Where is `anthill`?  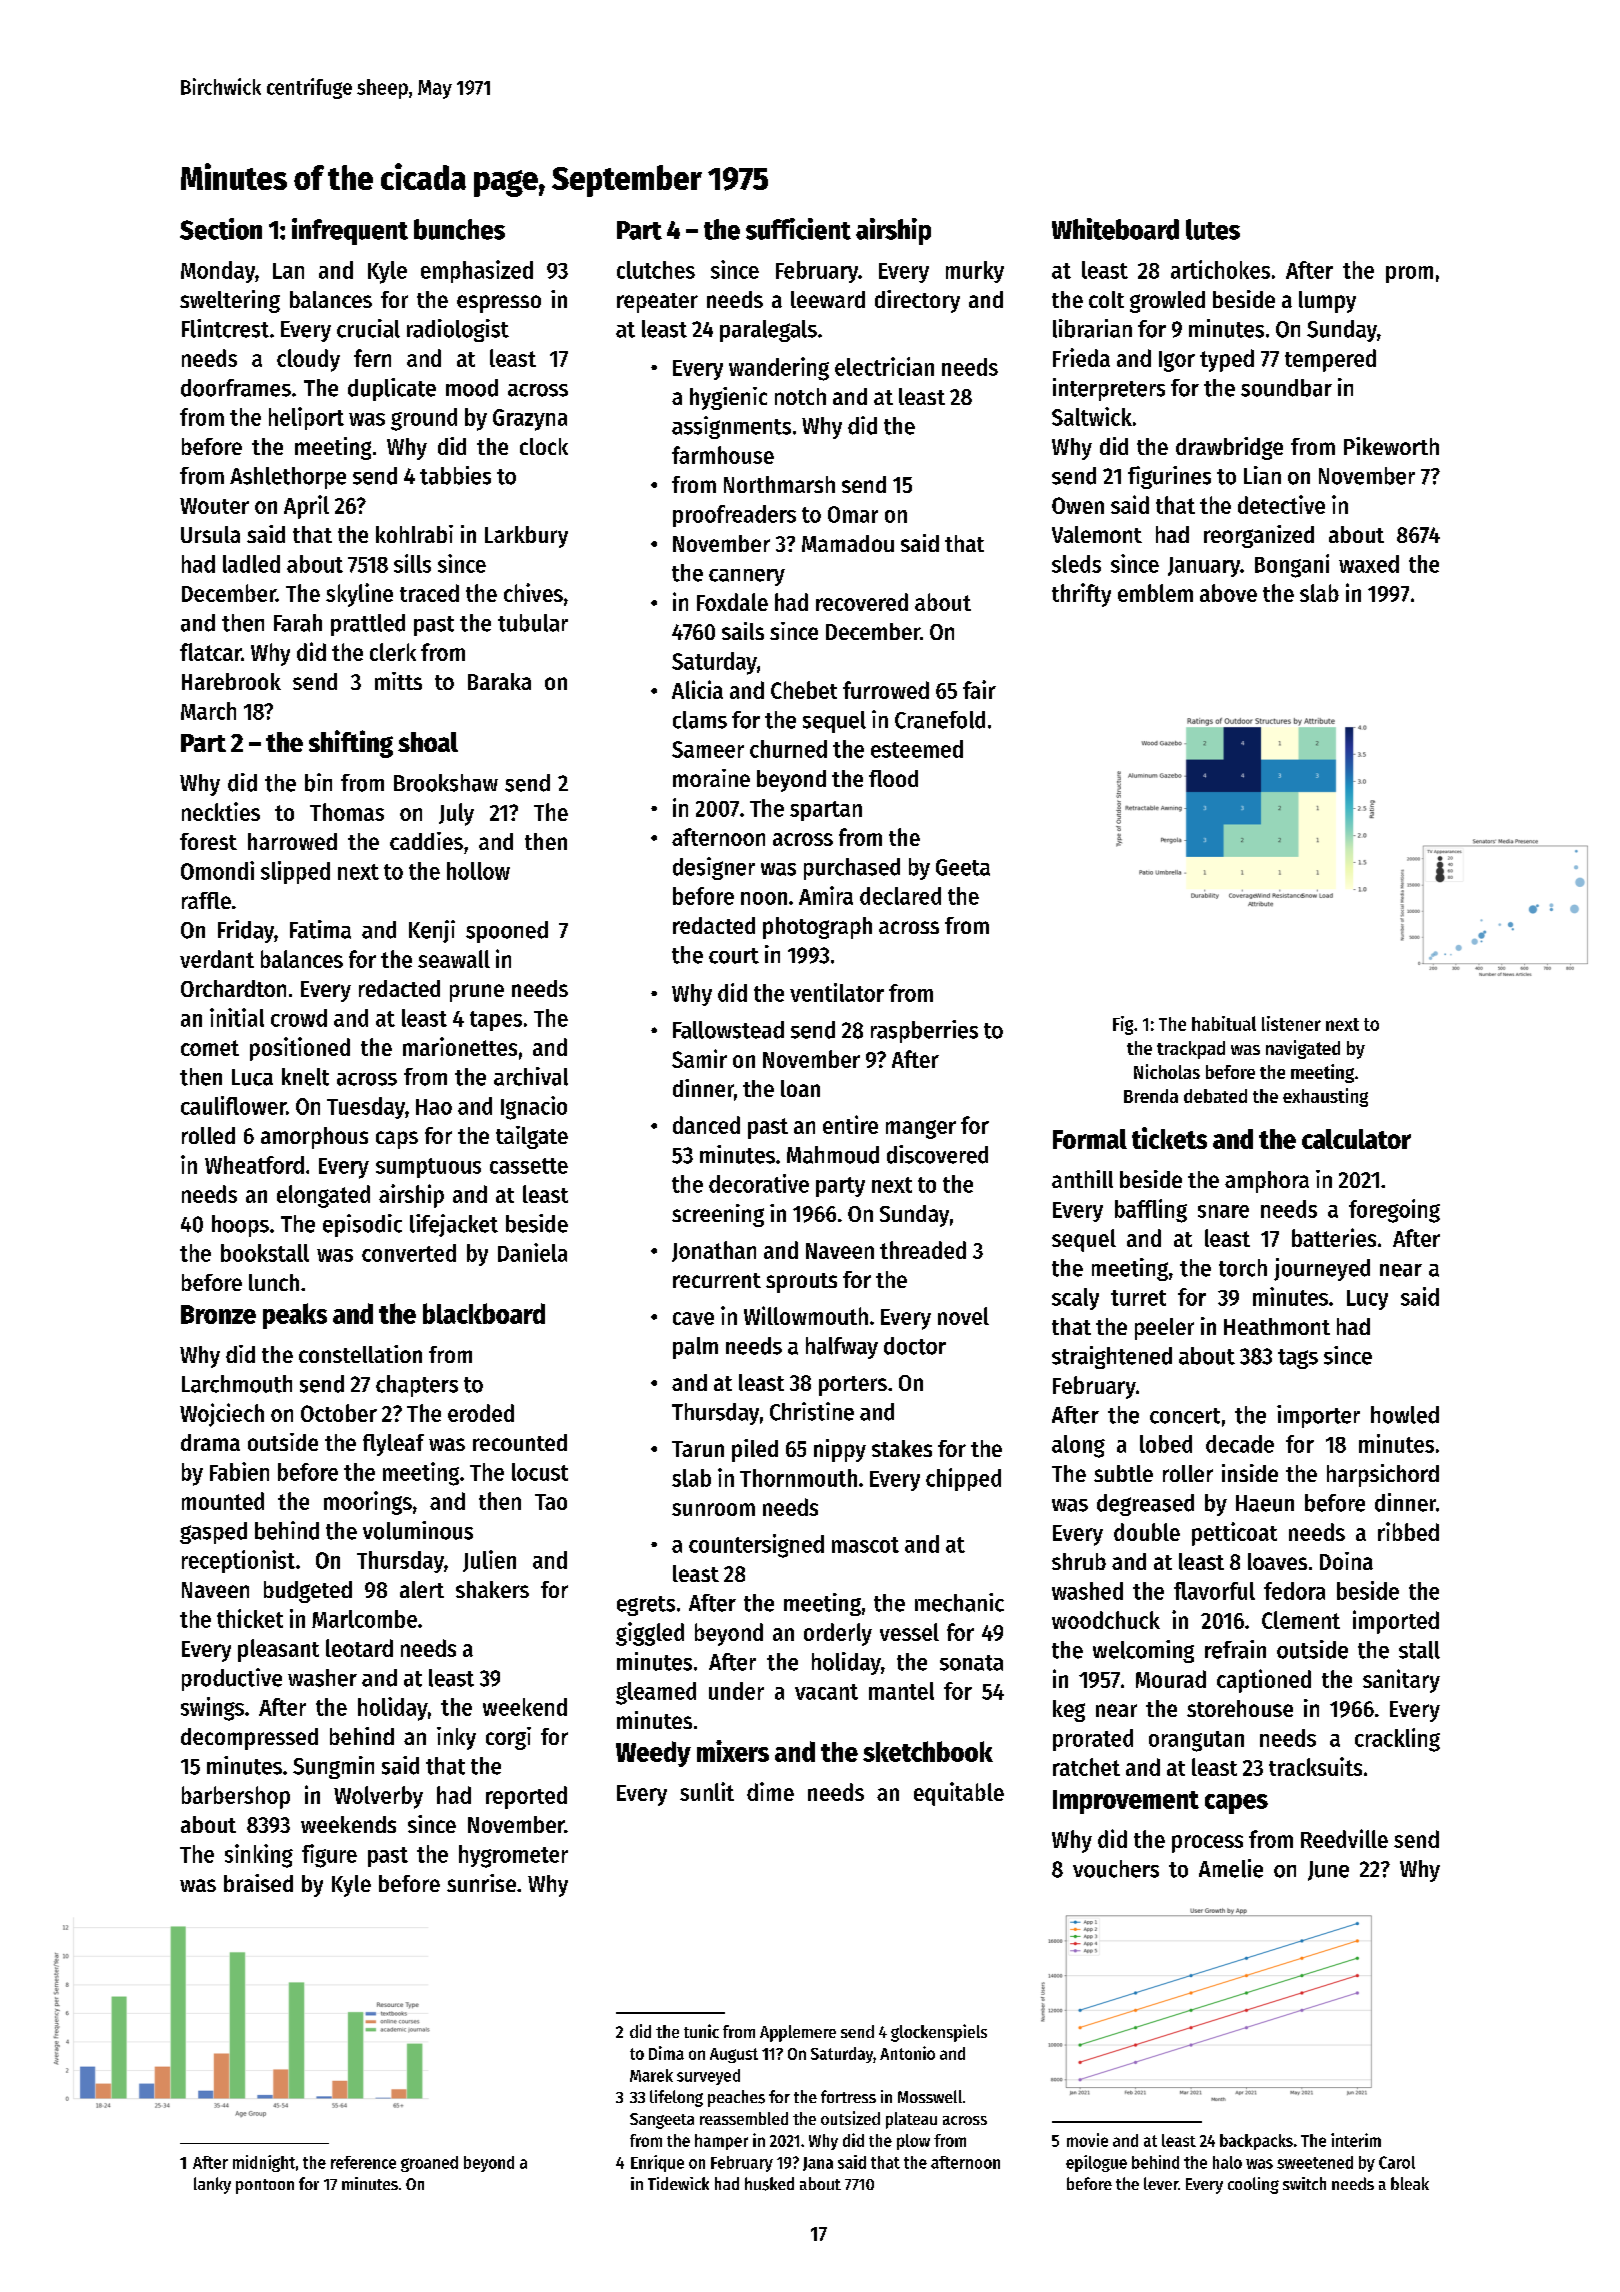
anthill is located at coordinates (1082, 1179).
